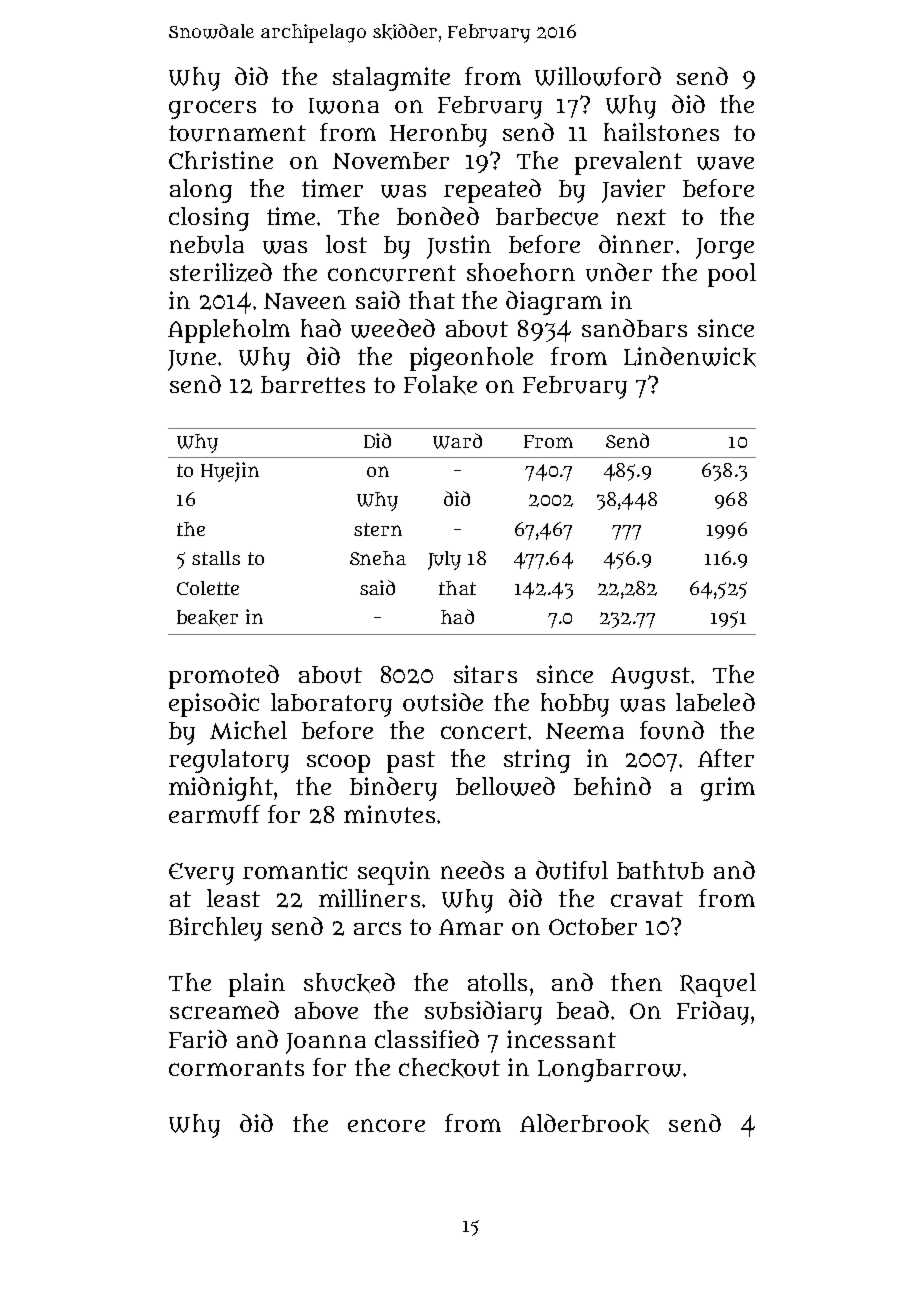 This image has height=1311, width=924. I want to click on cormorants, so click(236, 1068).
